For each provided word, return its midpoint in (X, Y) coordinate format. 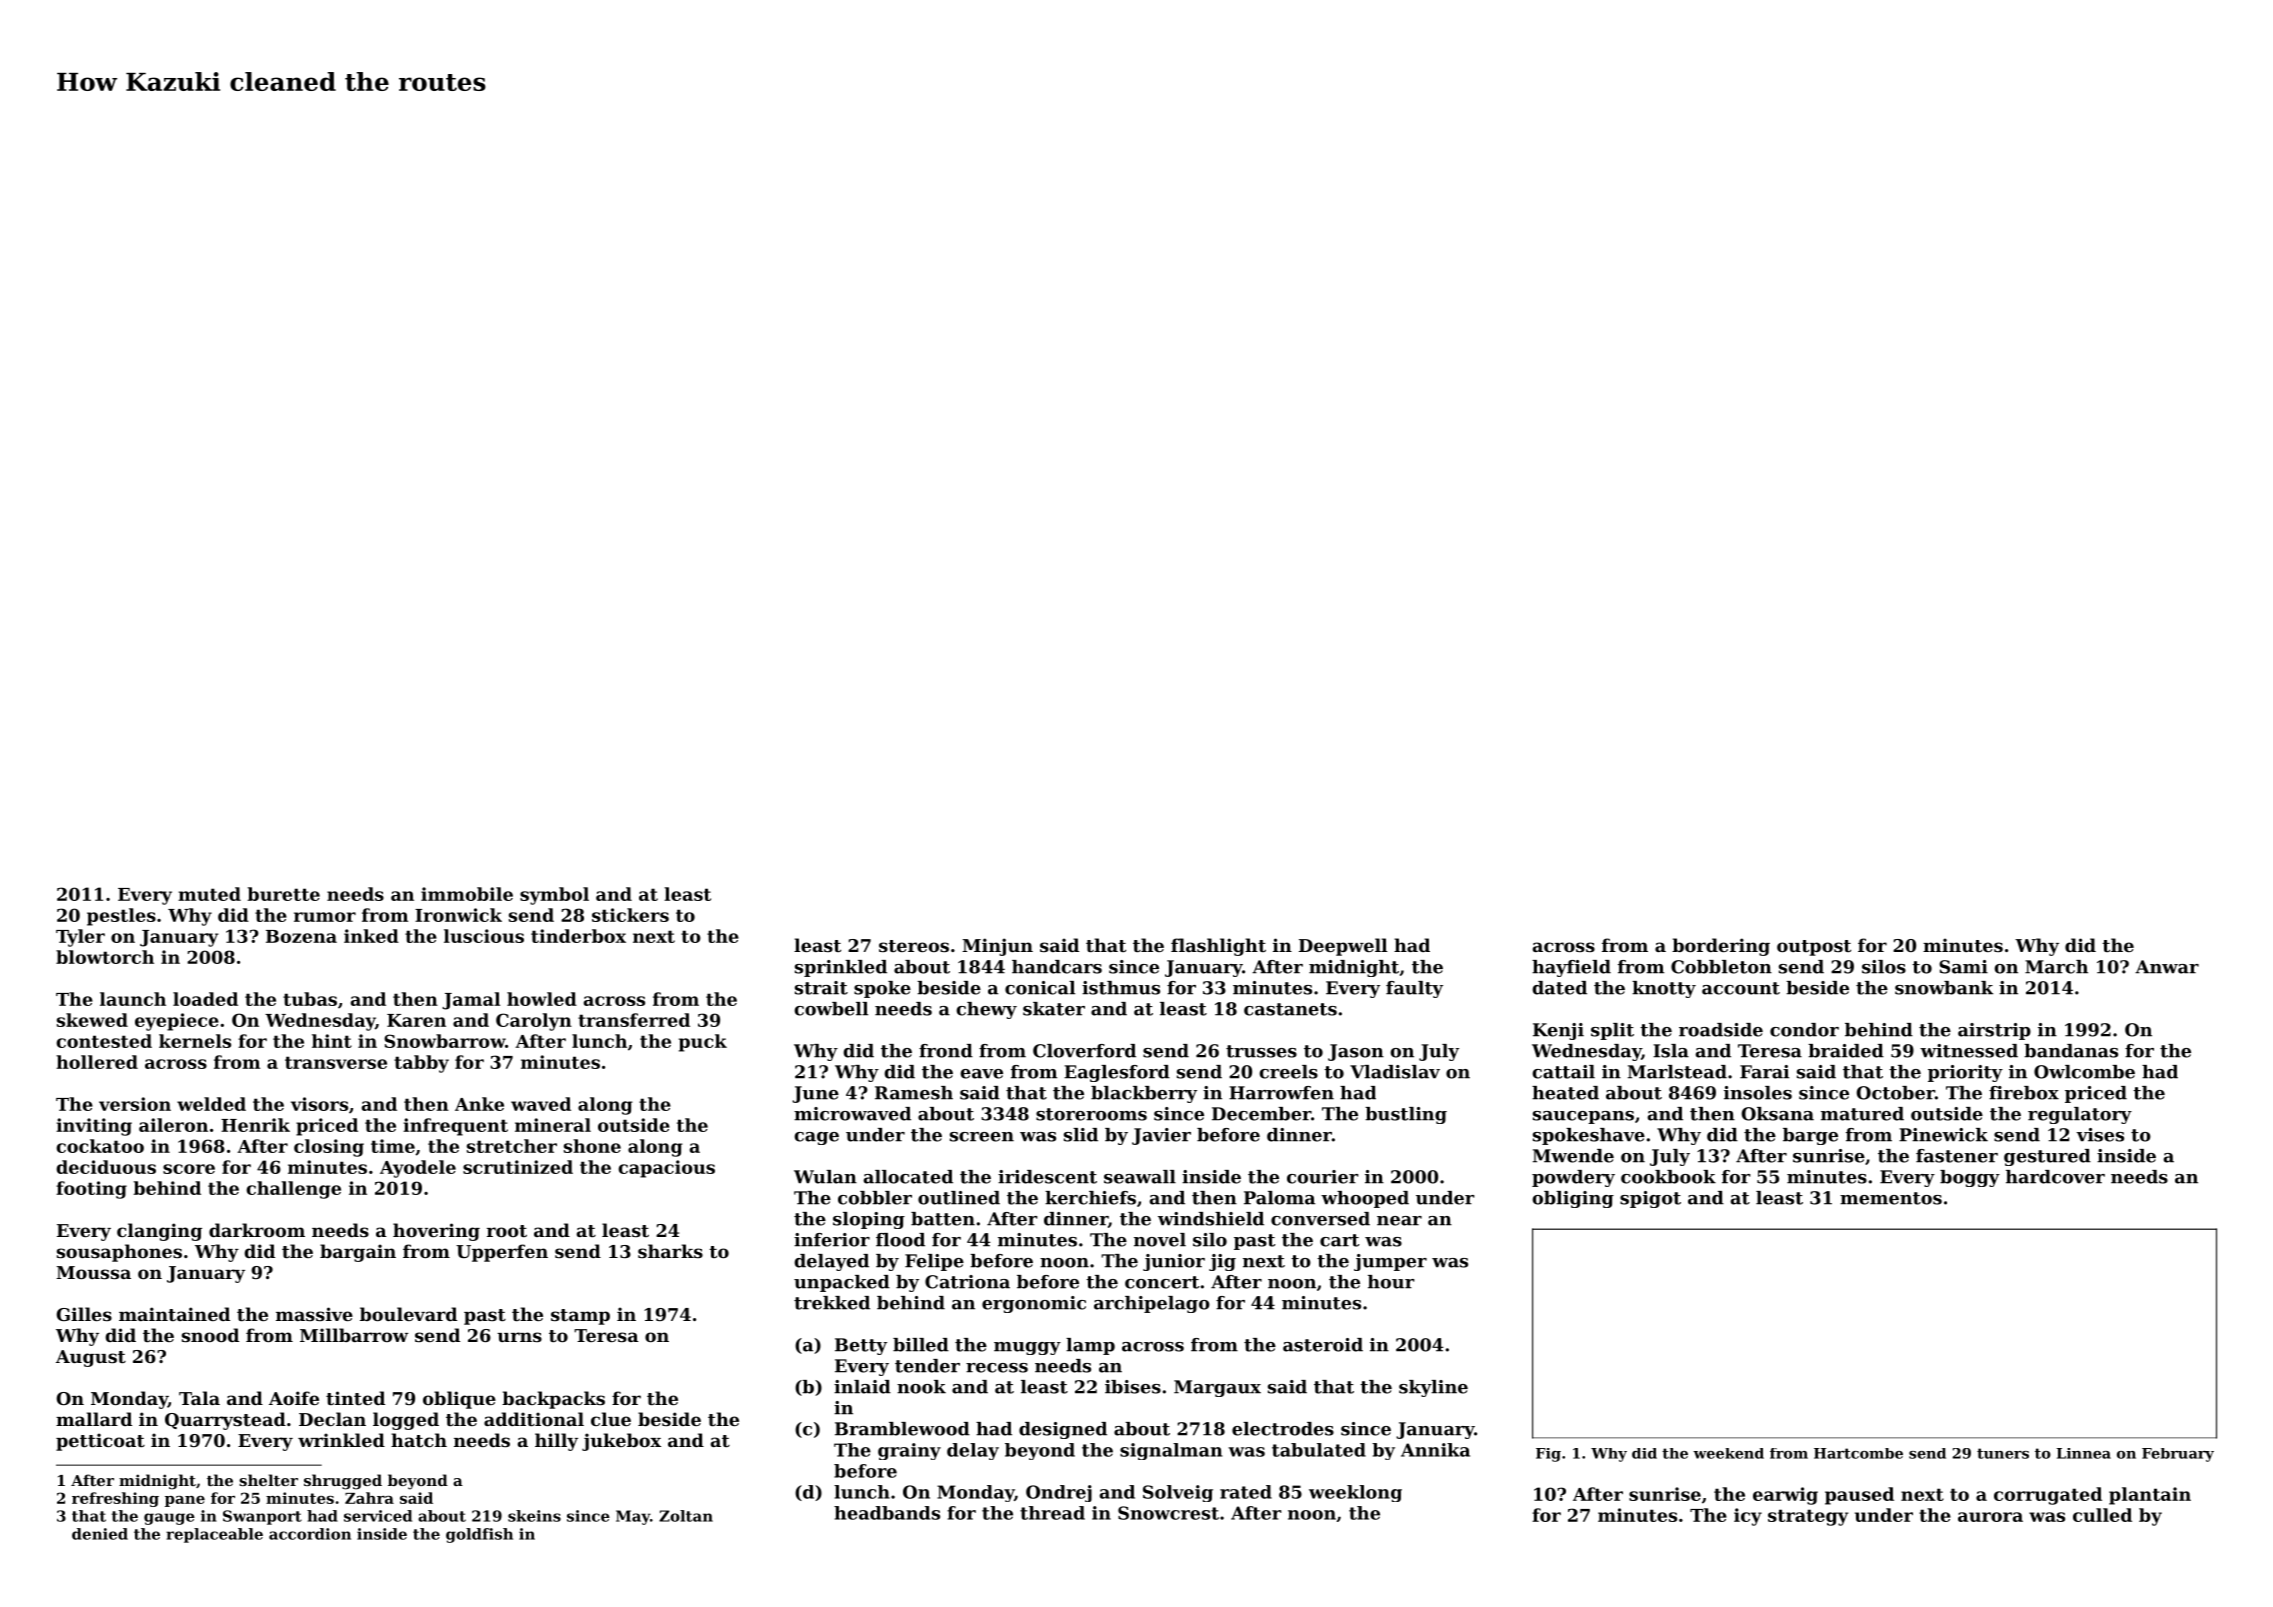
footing (91, 1190)
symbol (554, 896)
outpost (1814, 948)
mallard (94, 1419)
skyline (1433, 1388)
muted (209, 894)
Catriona (967, 1282)
